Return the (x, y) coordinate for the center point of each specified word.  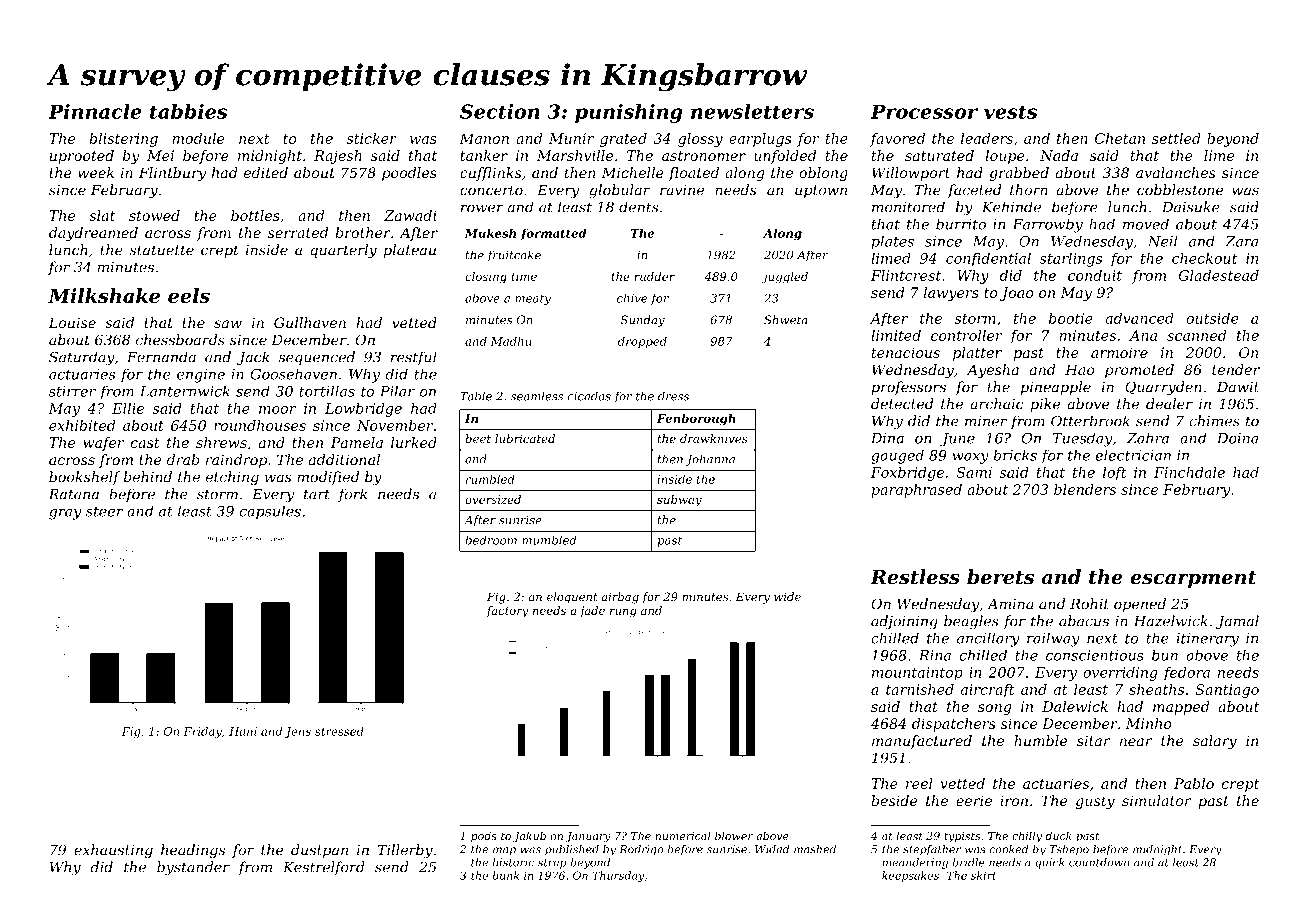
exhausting (113, 851)
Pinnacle (95, 111)
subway (679, 501)
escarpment (1193, 579)
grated (623, 140)
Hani (243, 731)
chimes (1214, 421)
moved (1146, 224)
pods (484, 836)
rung (623, 613)
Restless (915, 577)
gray (65, 514)
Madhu (511, 341)
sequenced (316, 358)
